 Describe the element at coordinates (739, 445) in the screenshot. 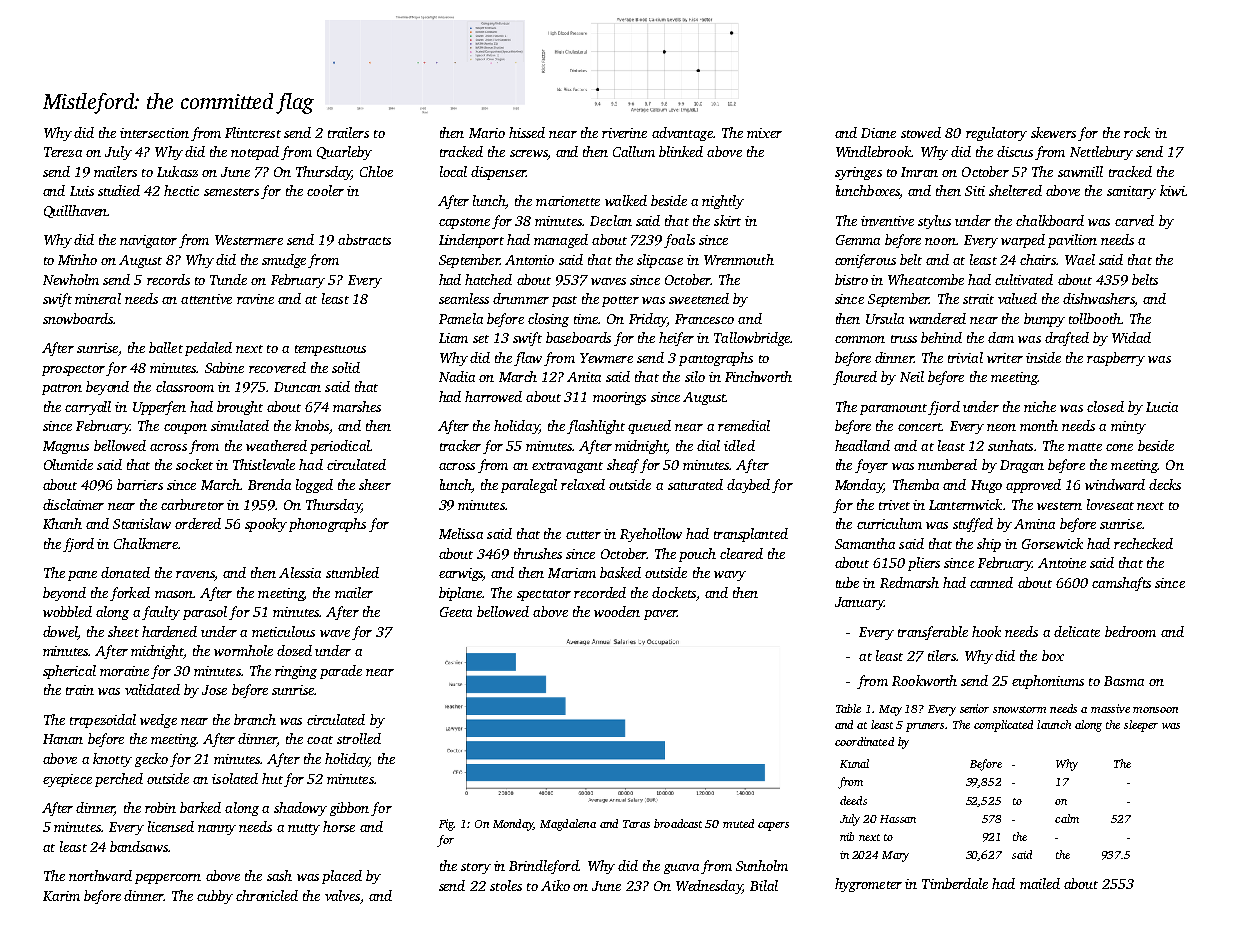

I see `idled` at that location.
